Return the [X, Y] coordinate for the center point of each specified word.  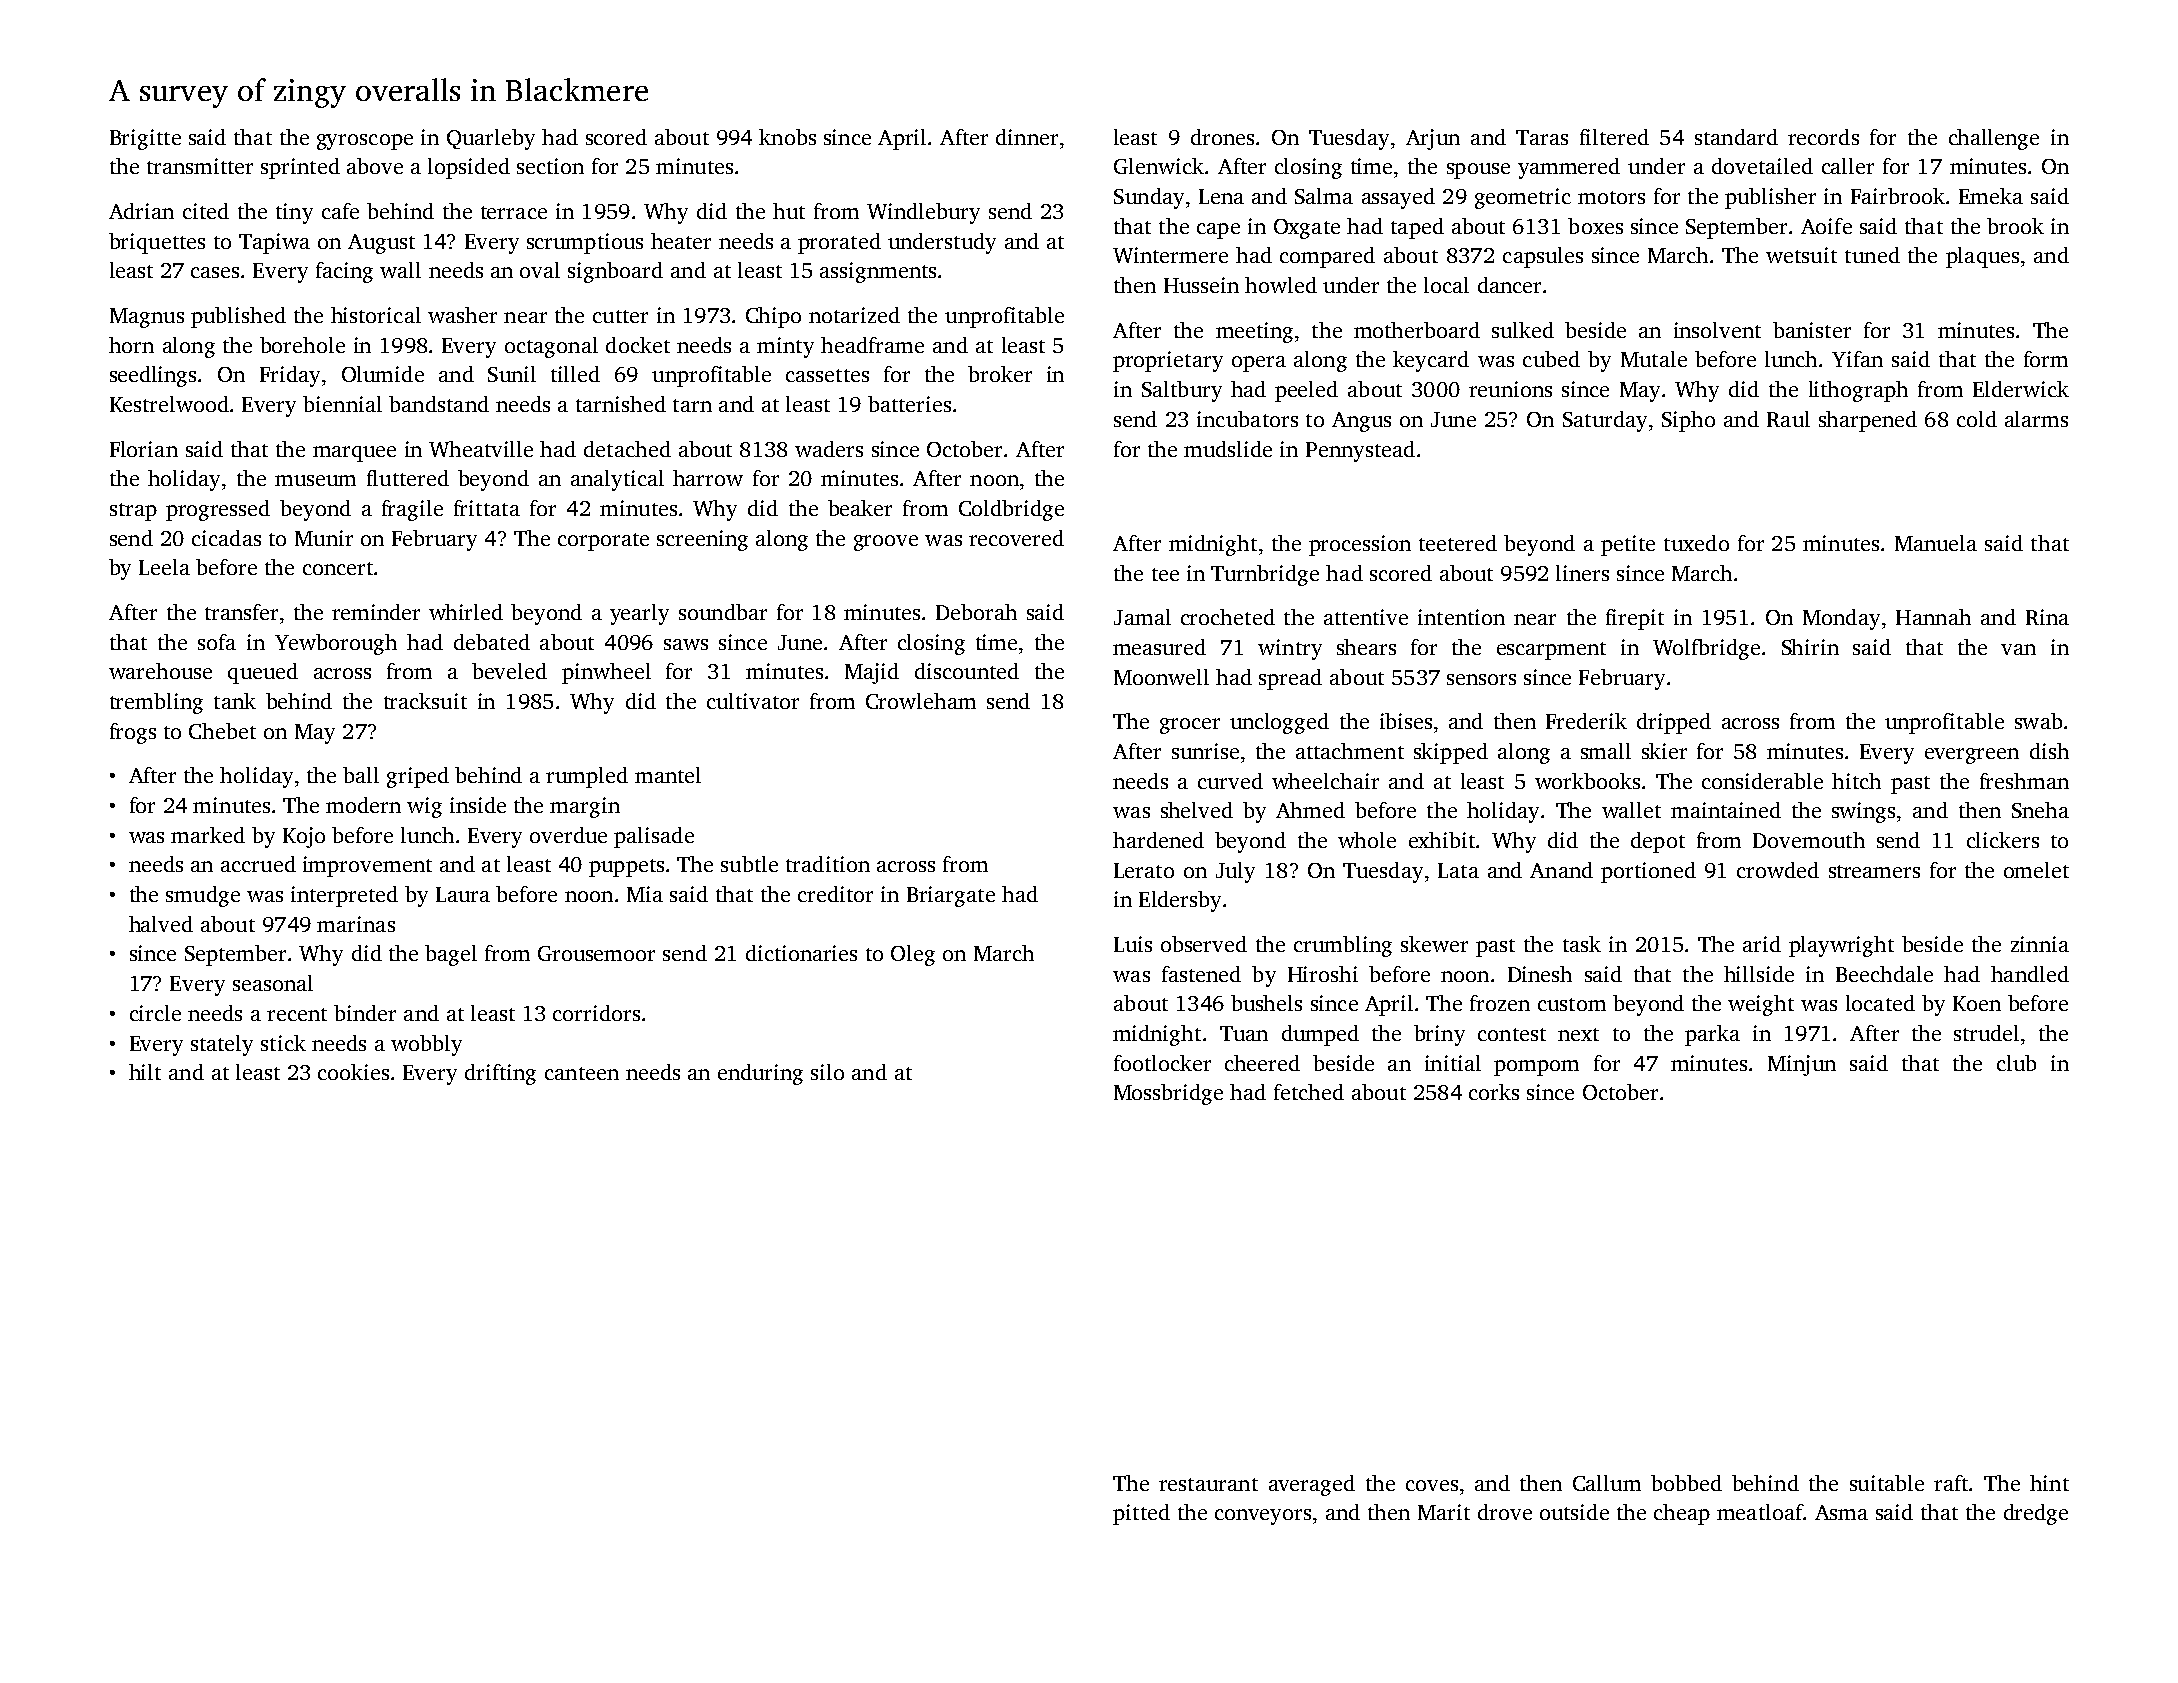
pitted [1141, 1514]
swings [1863, 812]
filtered [1614, 137]
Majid [872, 673]
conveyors [1263, 1517]
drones [1222, 137]
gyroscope [365, 142]
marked [208, 835]
